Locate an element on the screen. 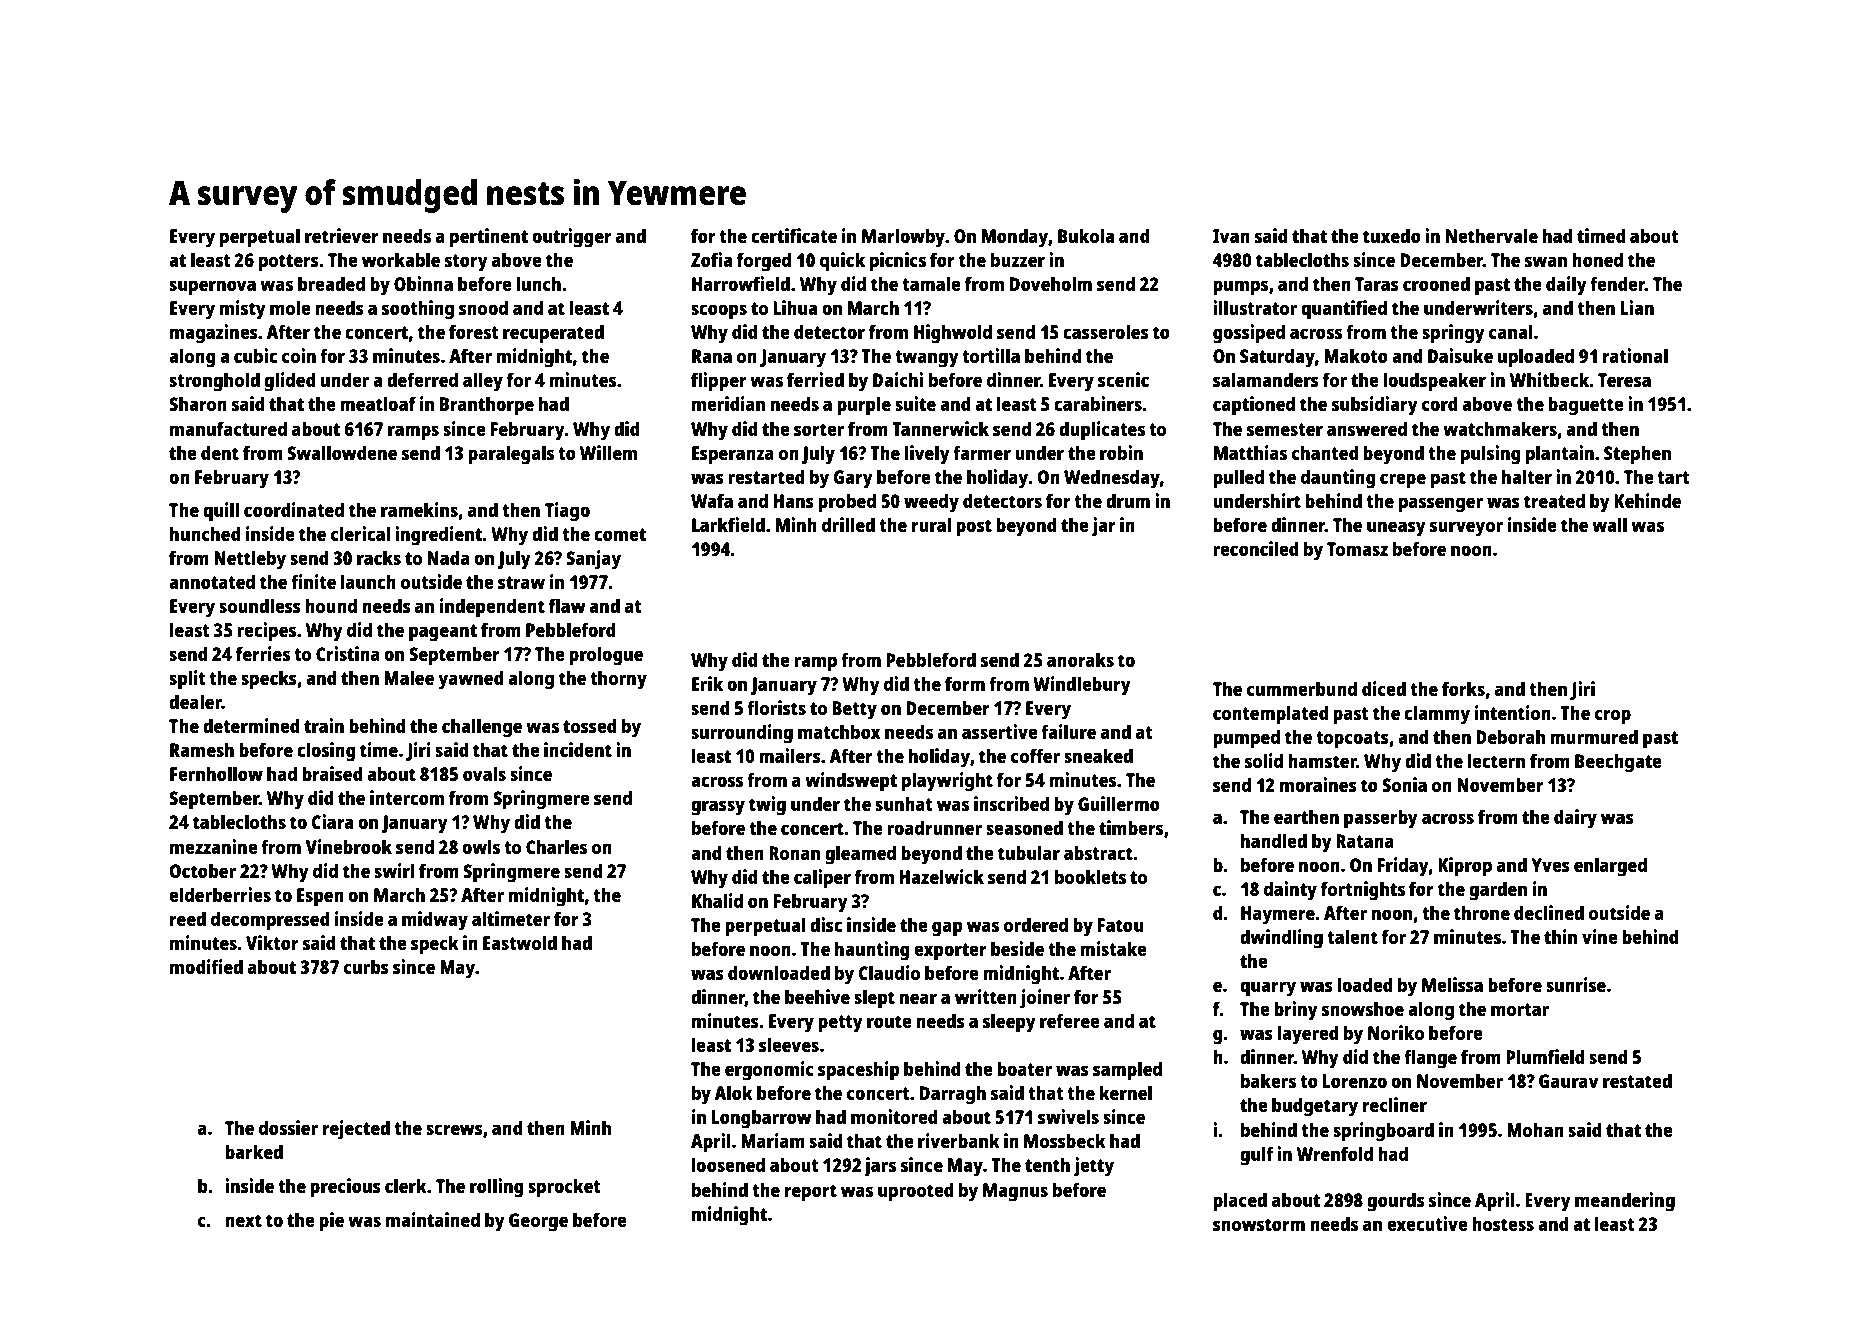 The height and width of the screenshot is (1317, 1862). owls is located at coordinates (481, 846).
